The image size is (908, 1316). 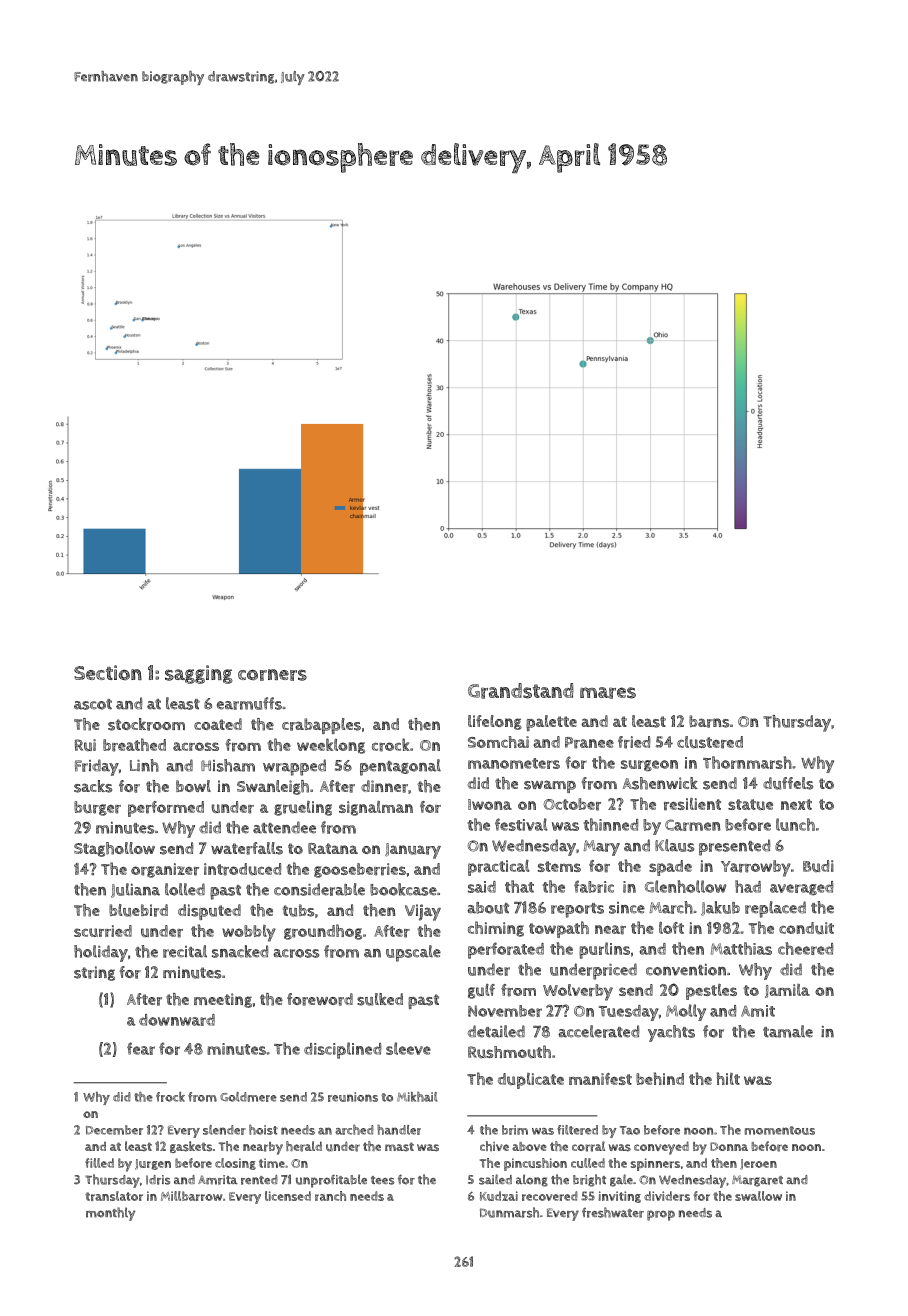 I want to click on tamale, so click(x=788, y=1031).
